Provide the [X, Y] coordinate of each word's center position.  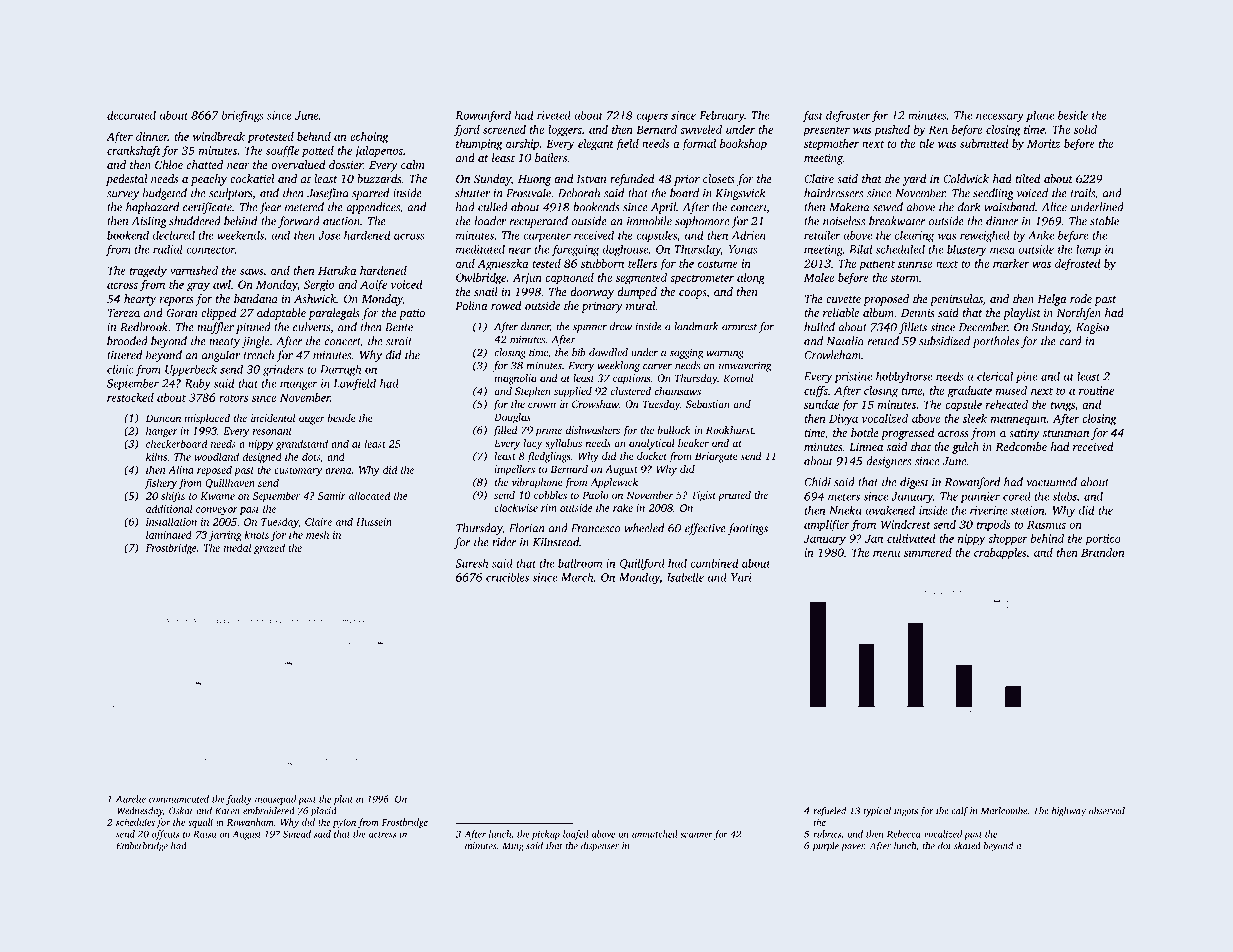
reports [177, 301]
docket [652, 456]
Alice [1054, 207]
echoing [369, 138]
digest [914, 483]
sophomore [702, 222]
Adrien [748, 235]
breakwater [897, 221]
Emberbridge [142, 847]
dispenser [600, 847]
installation [171, 521]
